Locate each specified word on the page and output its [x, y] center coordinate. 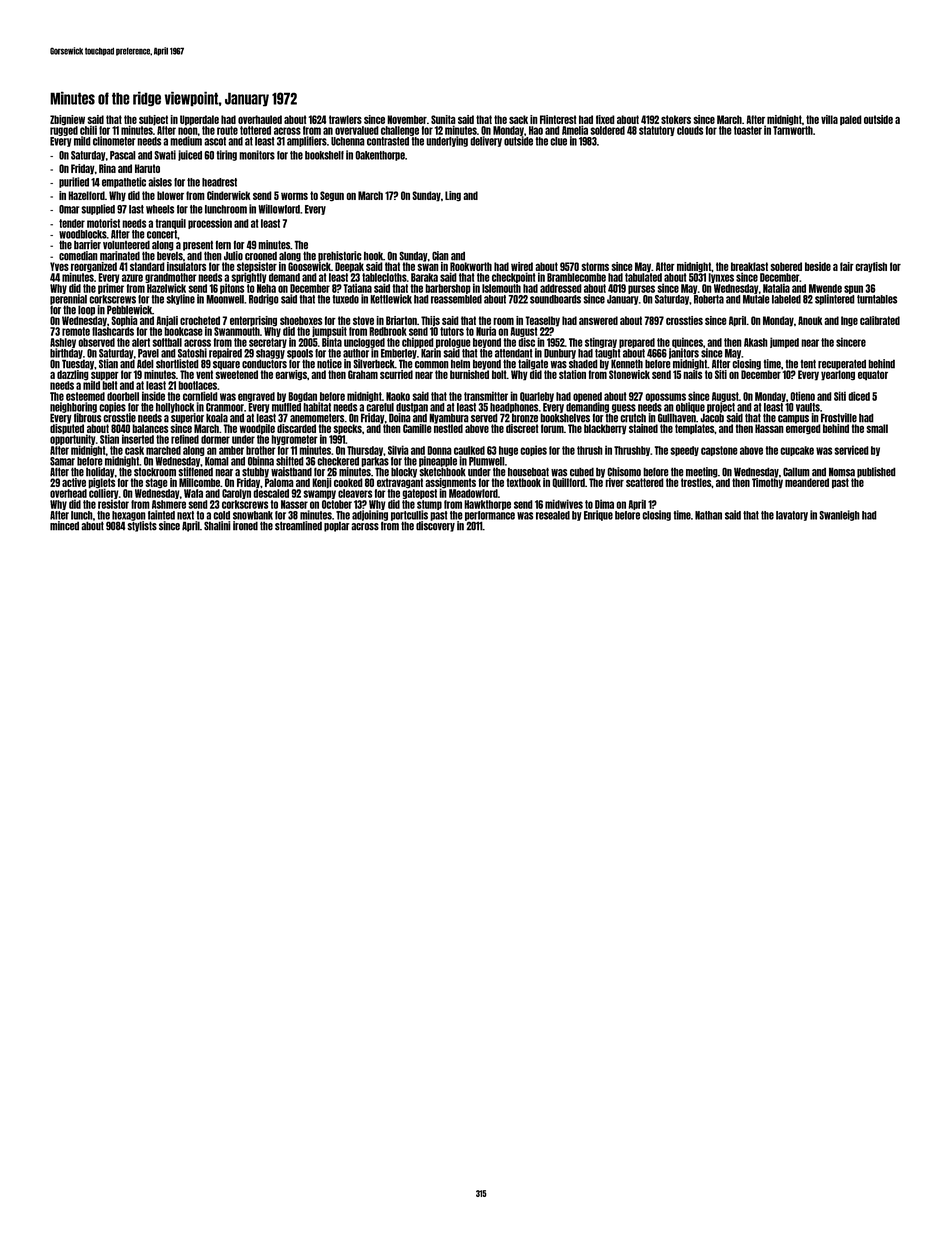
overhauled [260, 119]
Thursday [365, 451]
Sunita [443, 119]
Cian [440, 256]
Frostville [839, 418]
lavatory [792, 516]
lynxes [721, 278]
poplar [337, 526]
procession [210, 223]
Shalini [217, 526]
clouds [690, 130]
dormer [215, 439]
